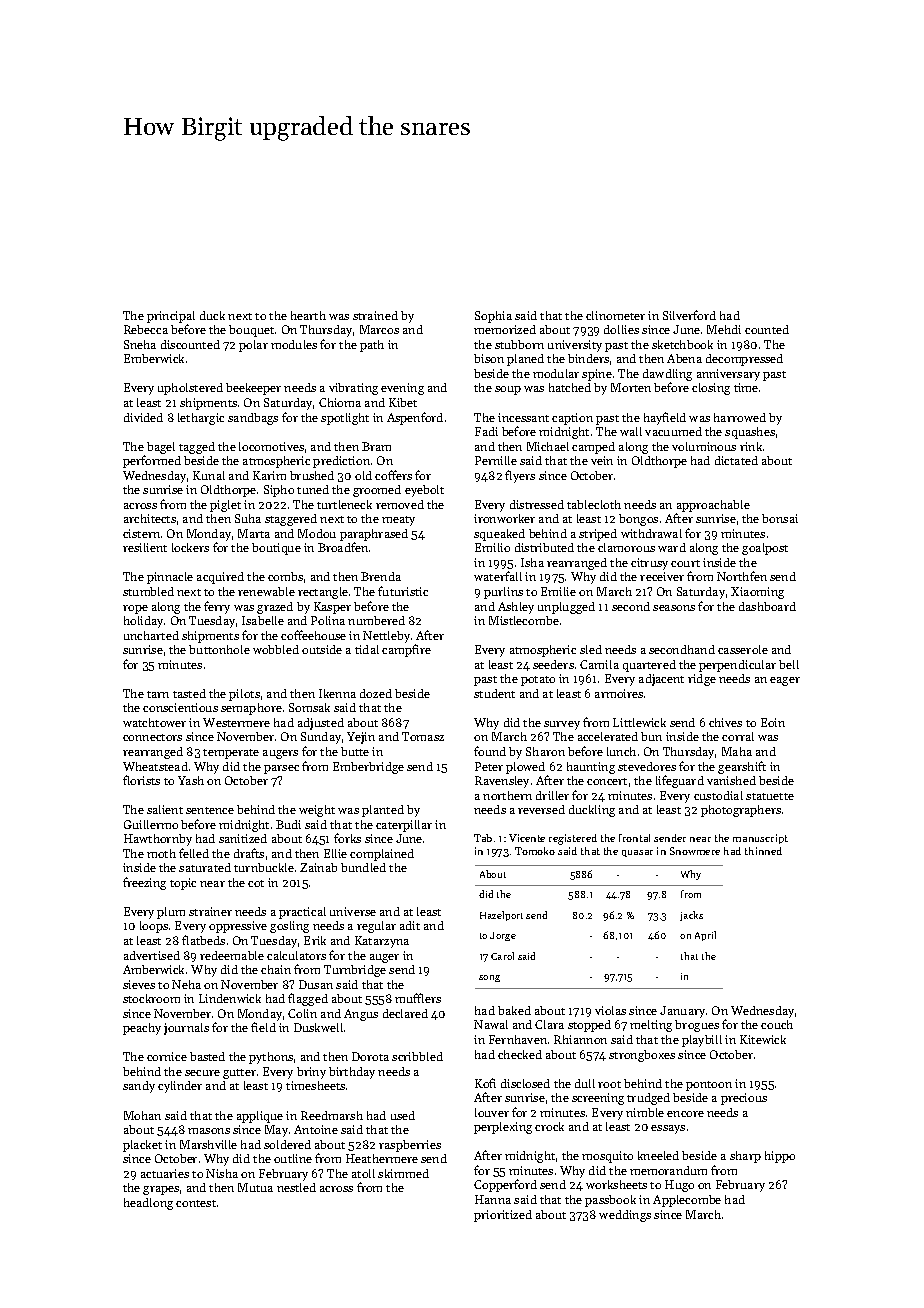 The image size is (924, 1308). What do you see at coordinates (183, 884) in the image?
I see `topic` at bounding box center [183, 884].
